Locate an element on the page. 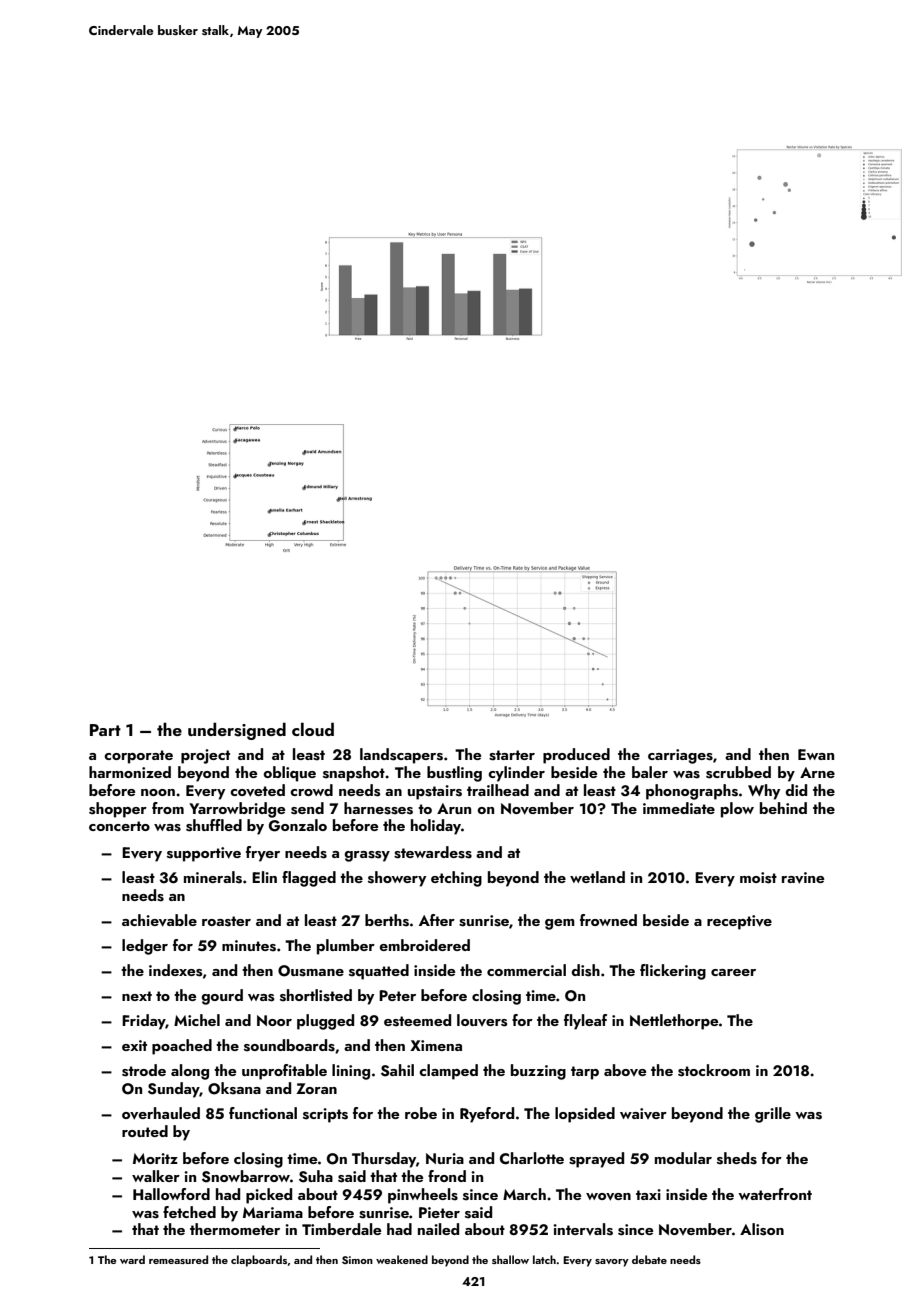 The image size is (924, 1308). wetland is located at coordinates (597, 877).
